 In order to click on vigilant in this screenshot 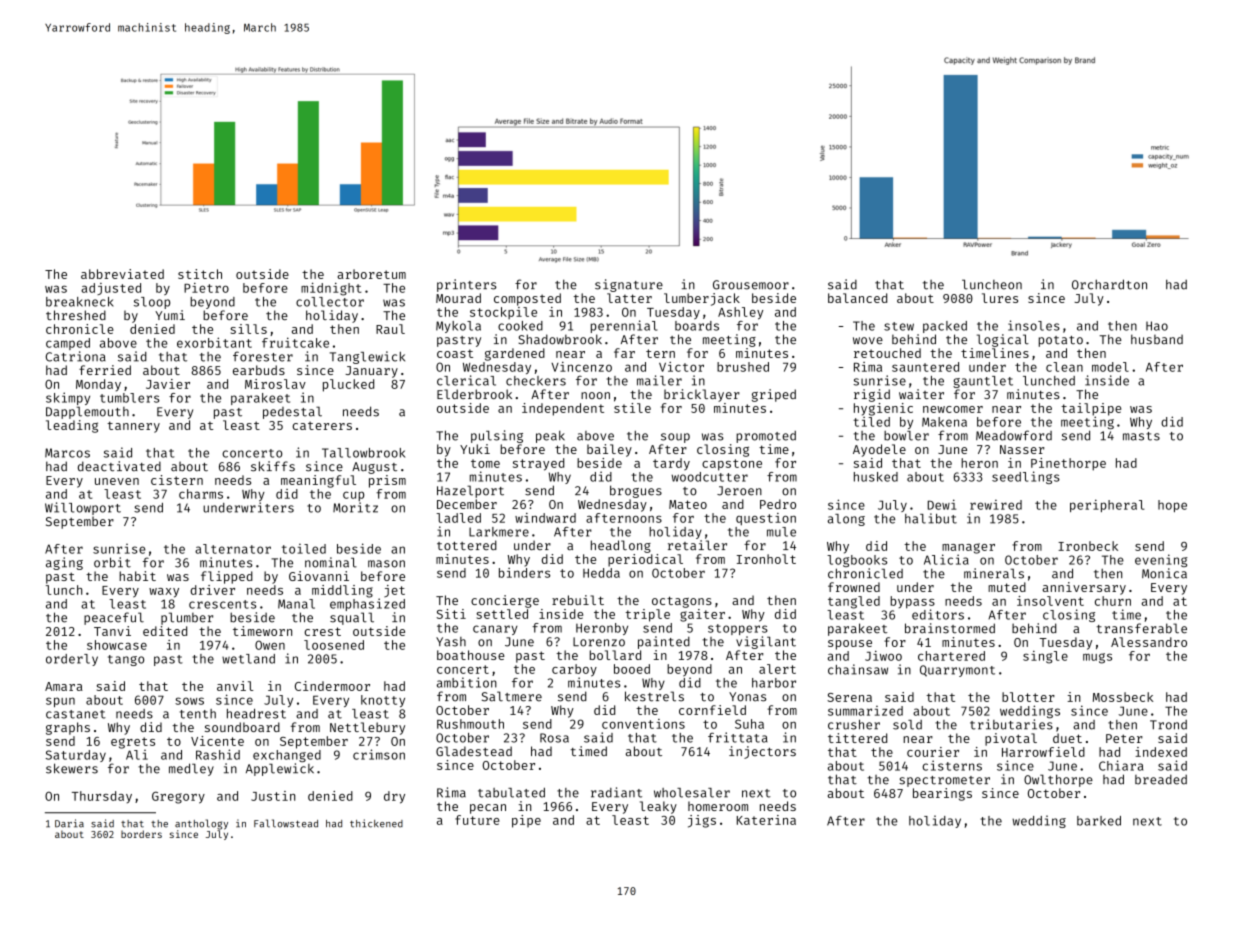, I will do `click(766, 642)`.
